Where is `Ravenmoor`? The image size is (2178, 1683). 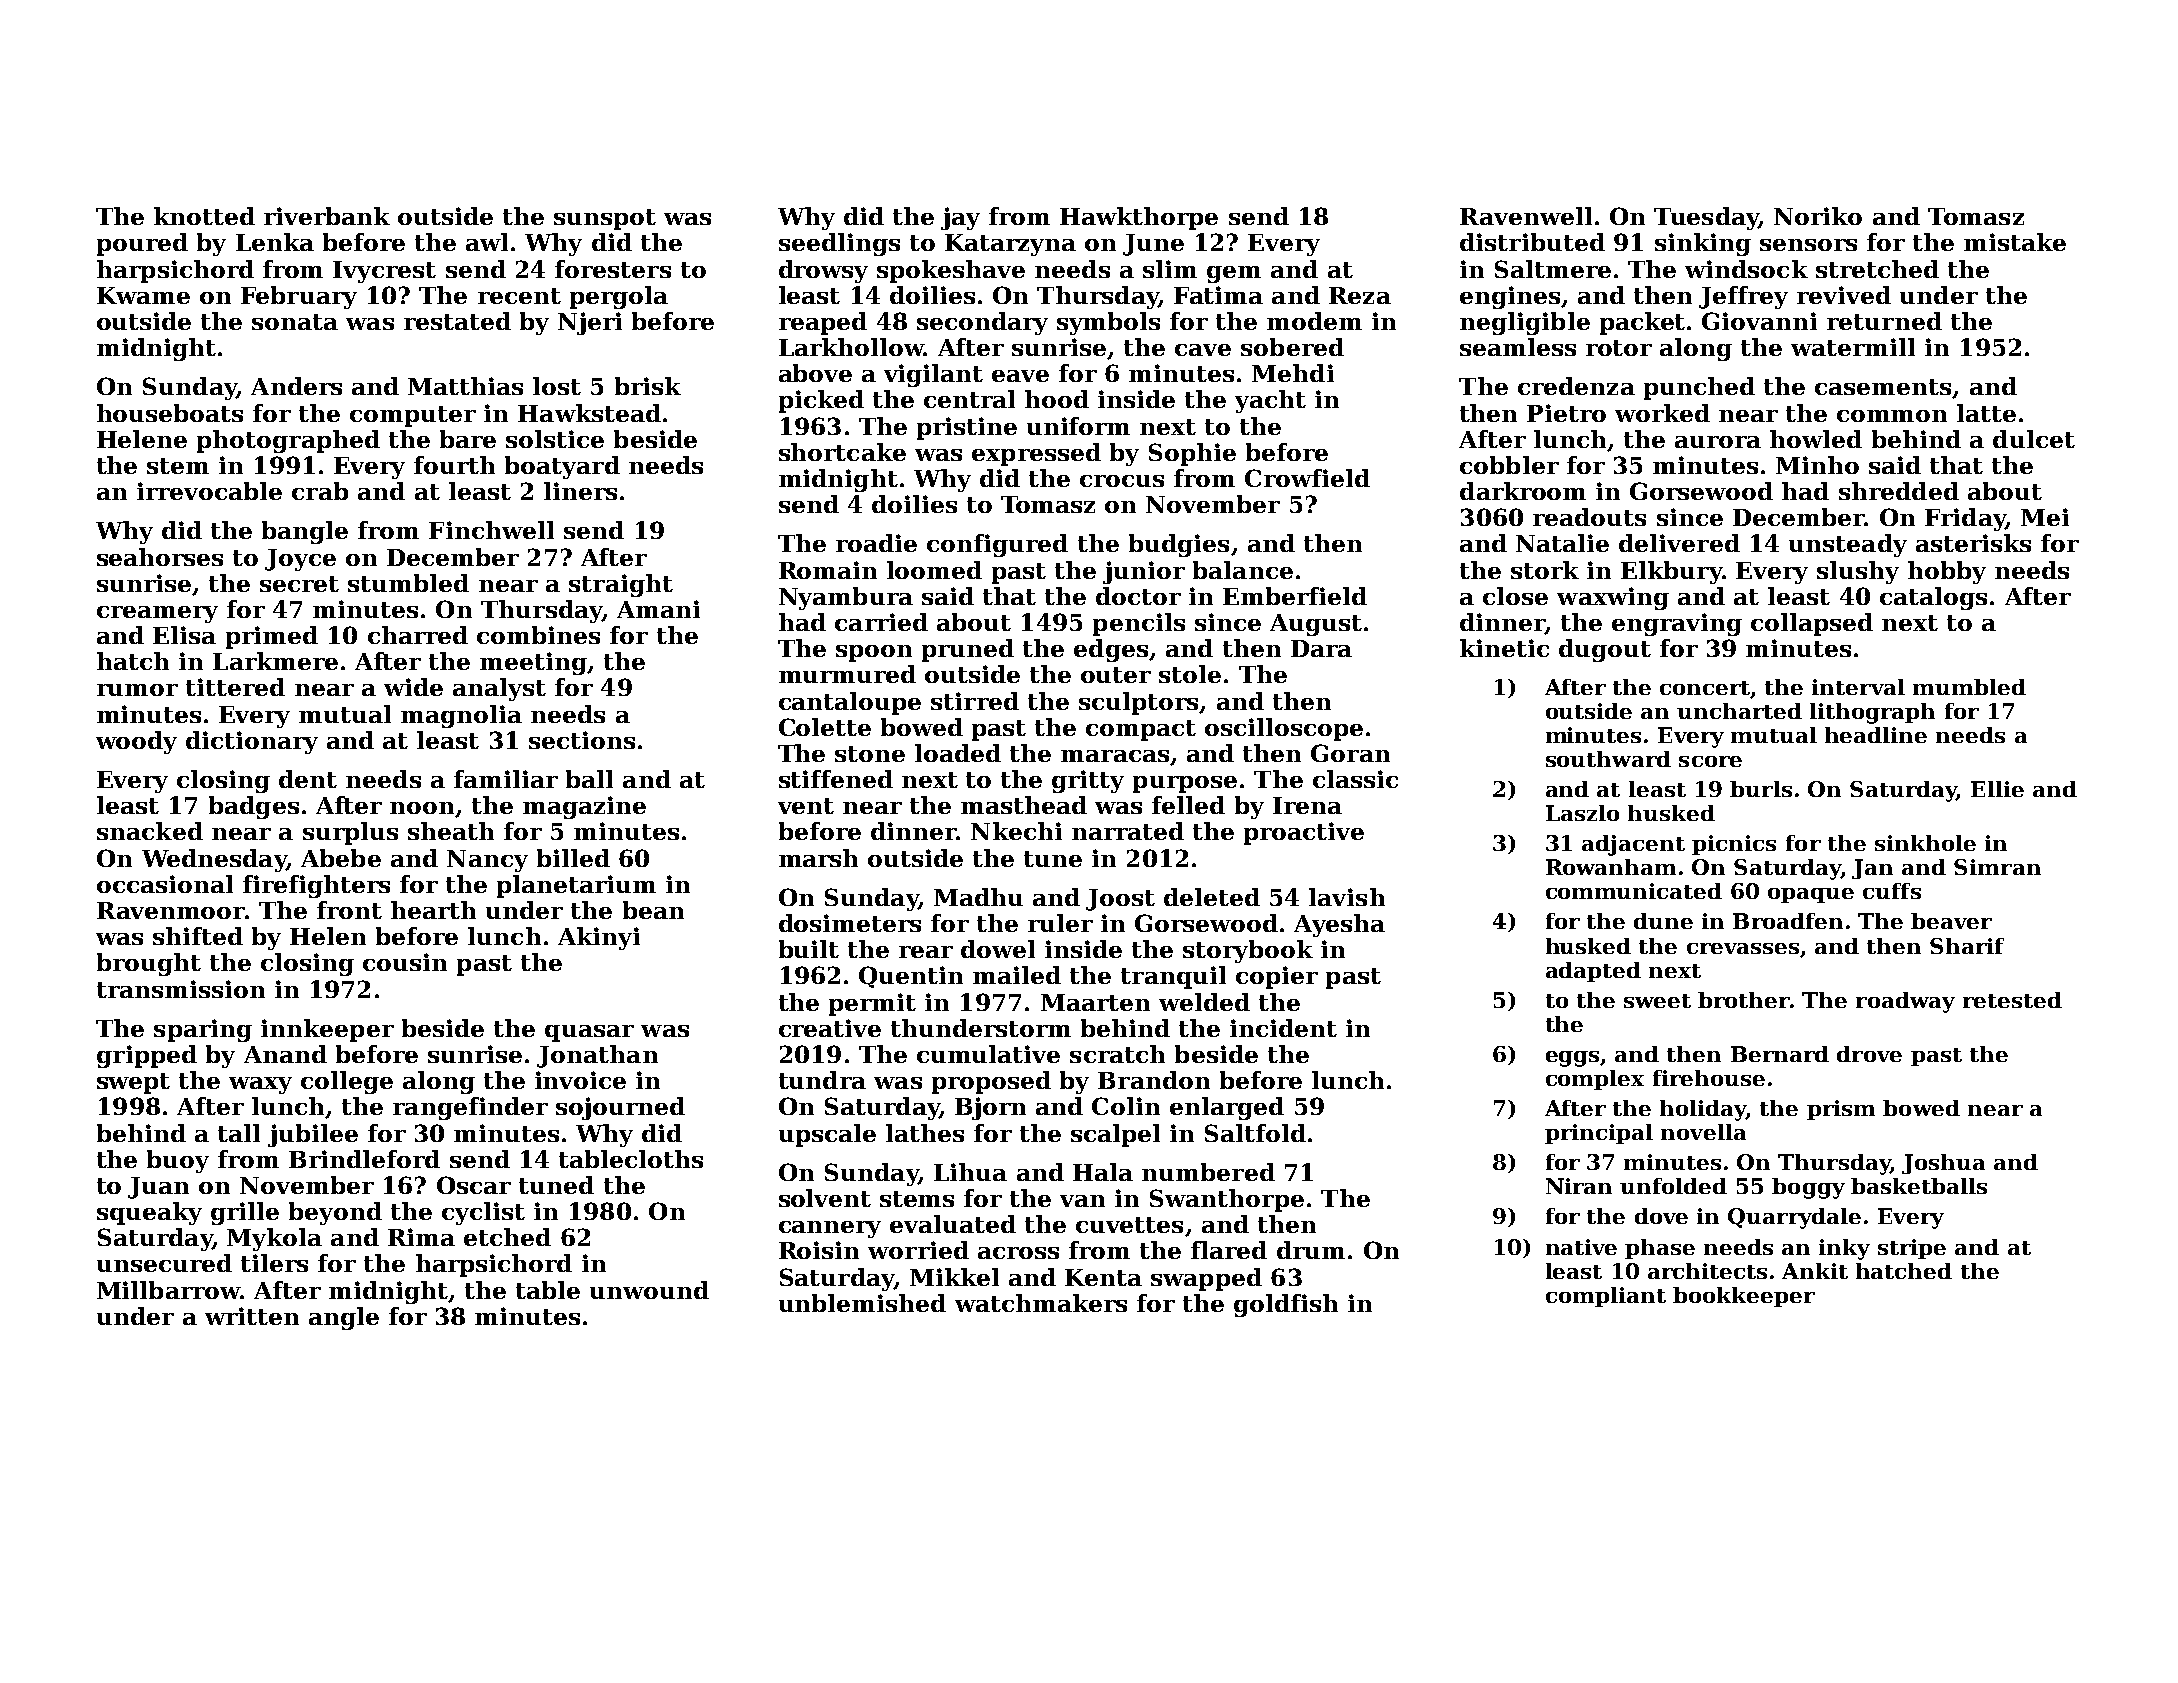 Ravenmoor is located at coordinates (171, 910).
